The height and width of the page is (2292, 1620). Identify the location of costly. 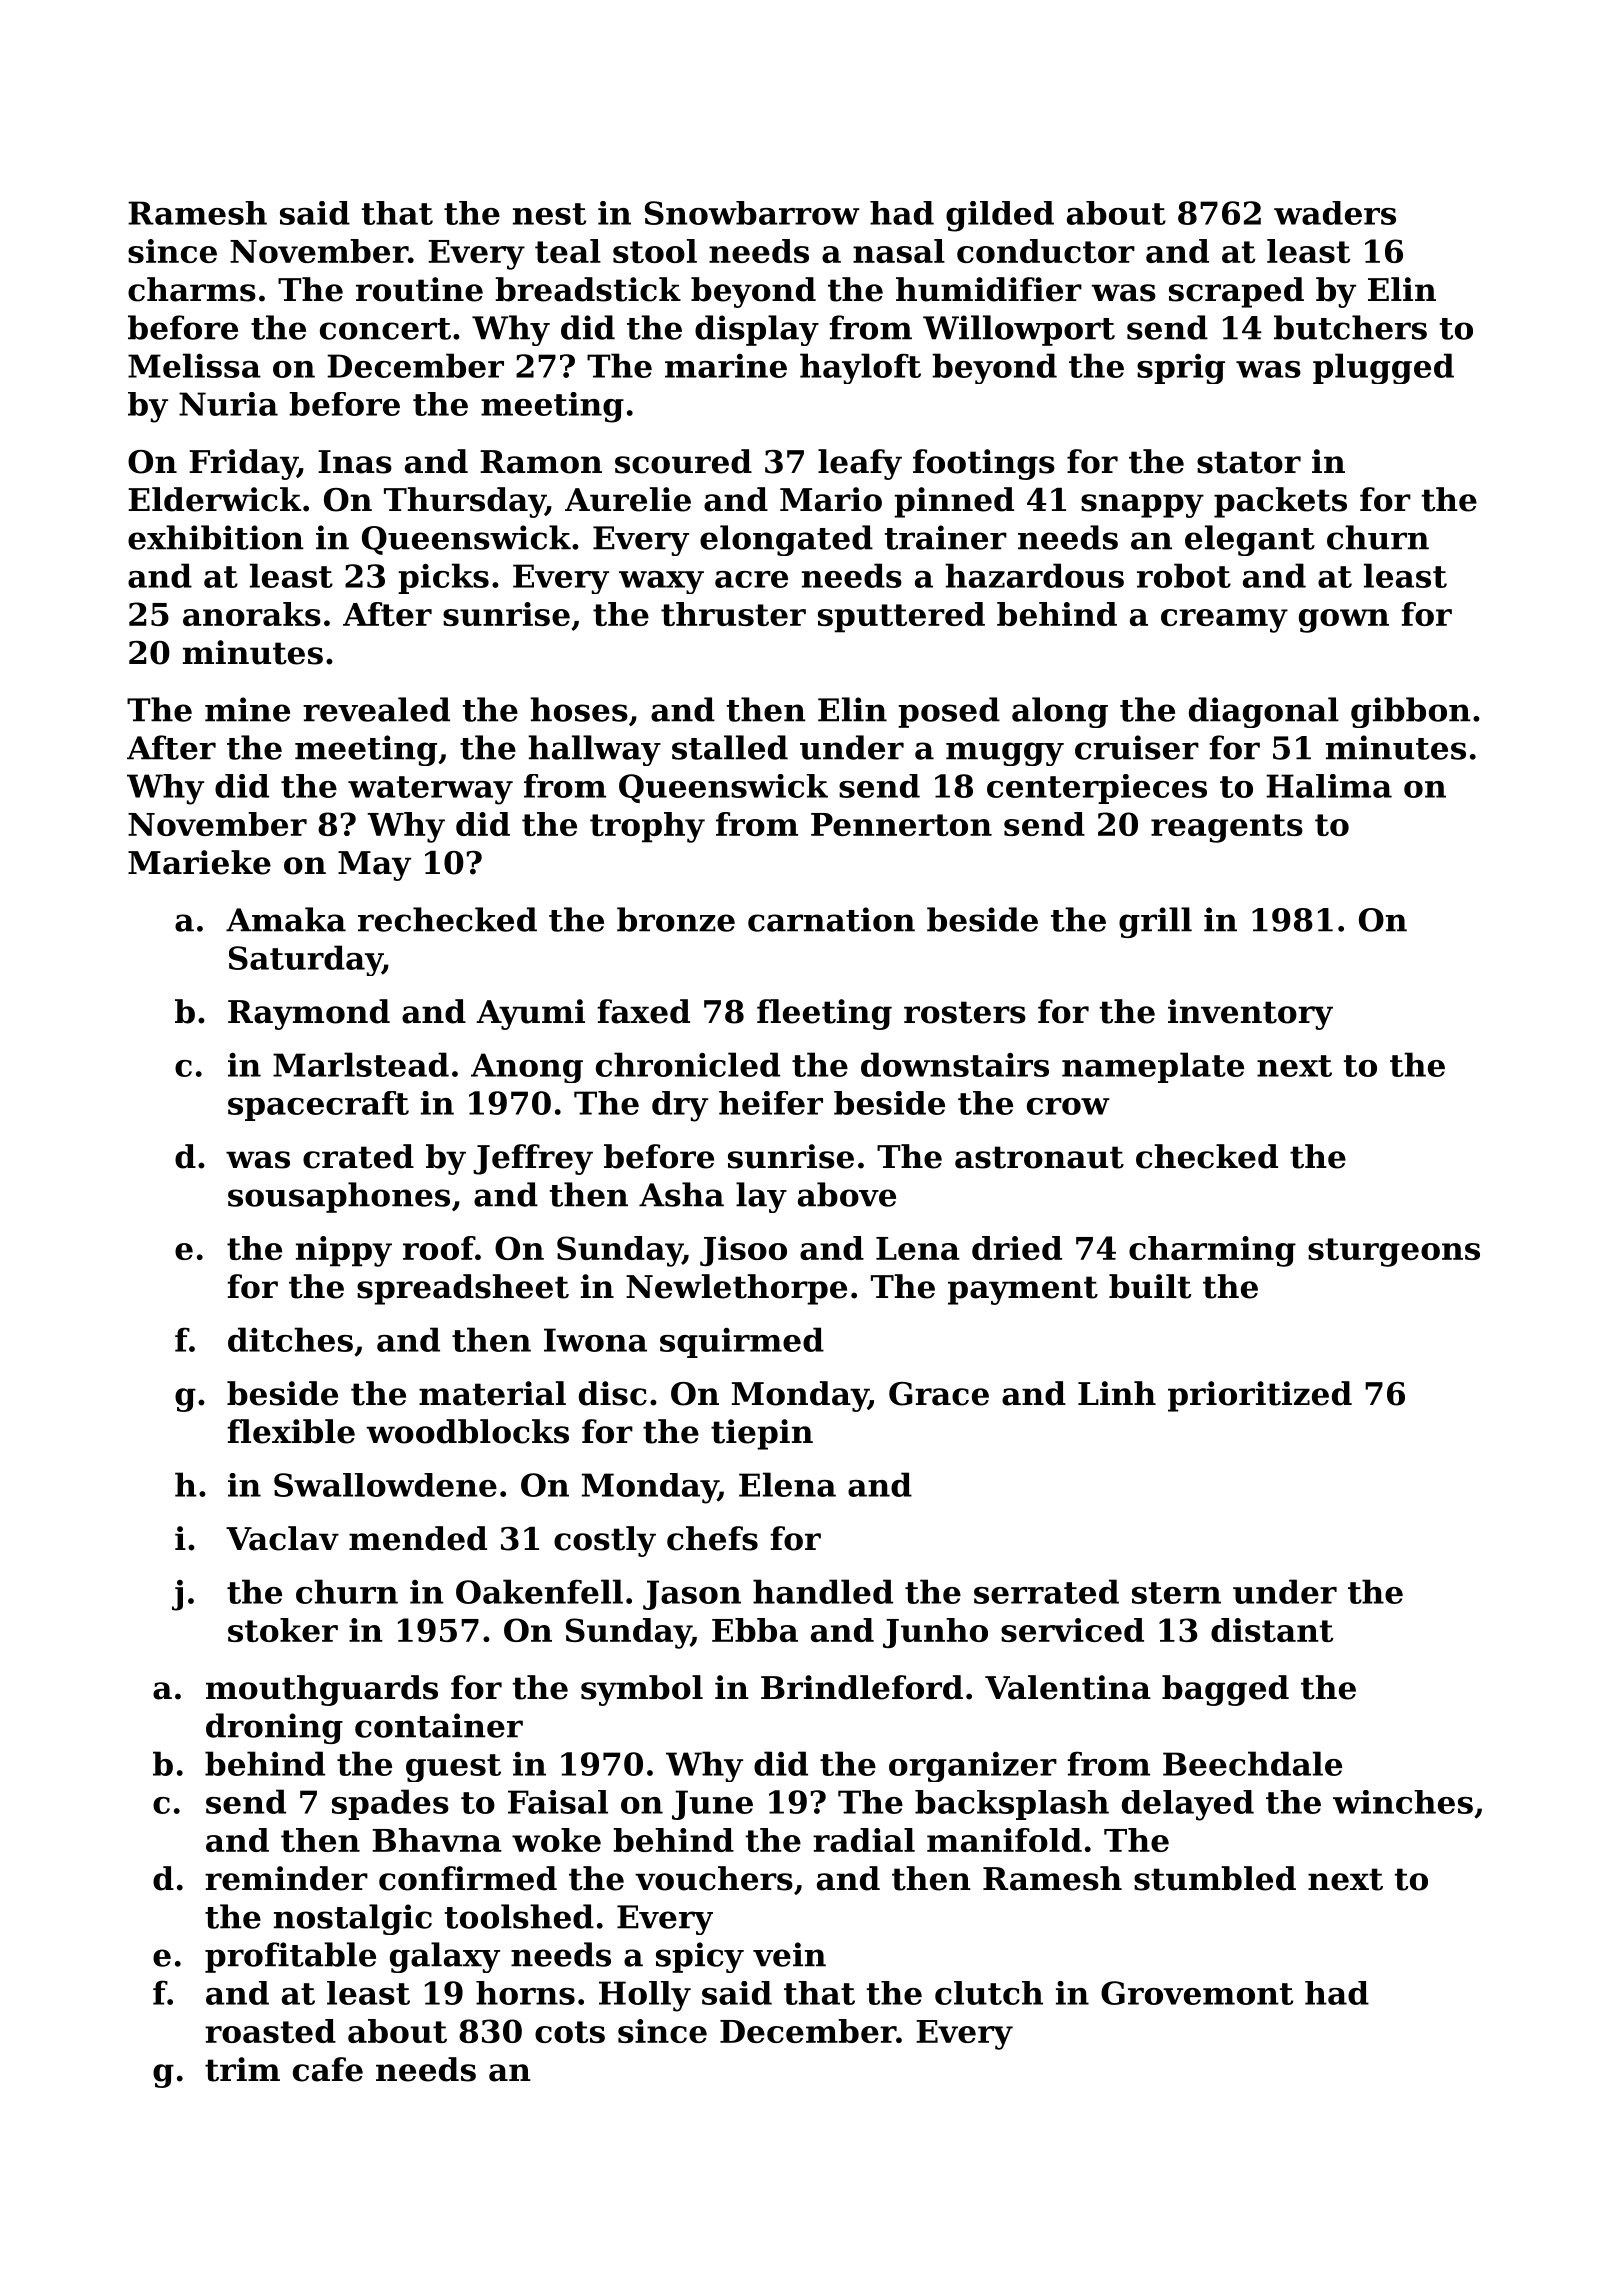
(605, 1541).
